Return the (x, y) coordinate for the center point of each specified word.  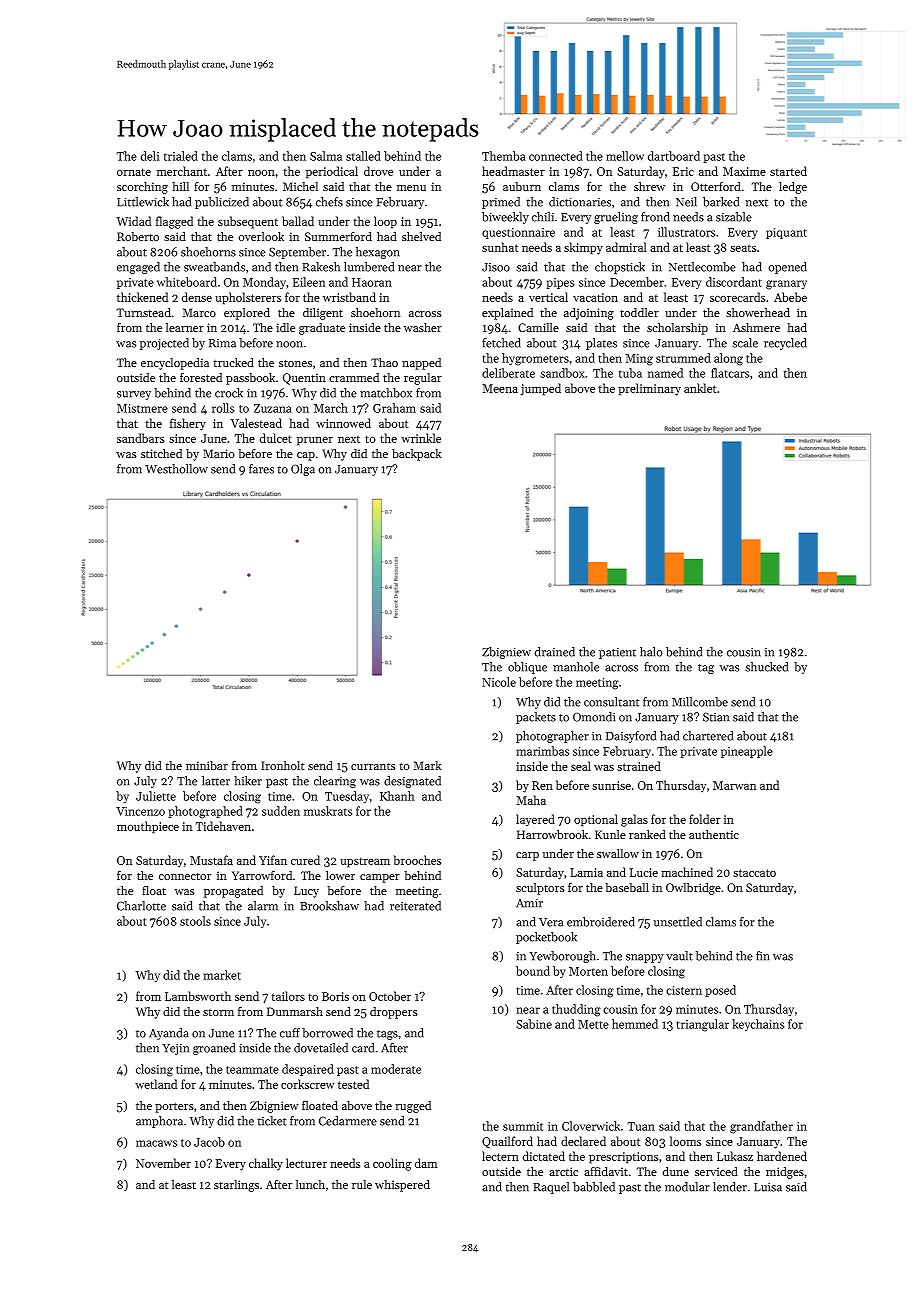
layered (535, 820)
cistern (684, 990)
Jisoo (496, 267)
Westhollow (176, 469)
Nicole (499, 682)
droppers (393, 1013)
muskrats (328, 811)
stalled (363, 156)
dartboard (674, 156)
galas (634, 820)
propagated (233, 892)
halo (651, 652)
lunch (310, 1184)
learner (185, 327)
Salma (326, 156)
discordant (734, 282)
